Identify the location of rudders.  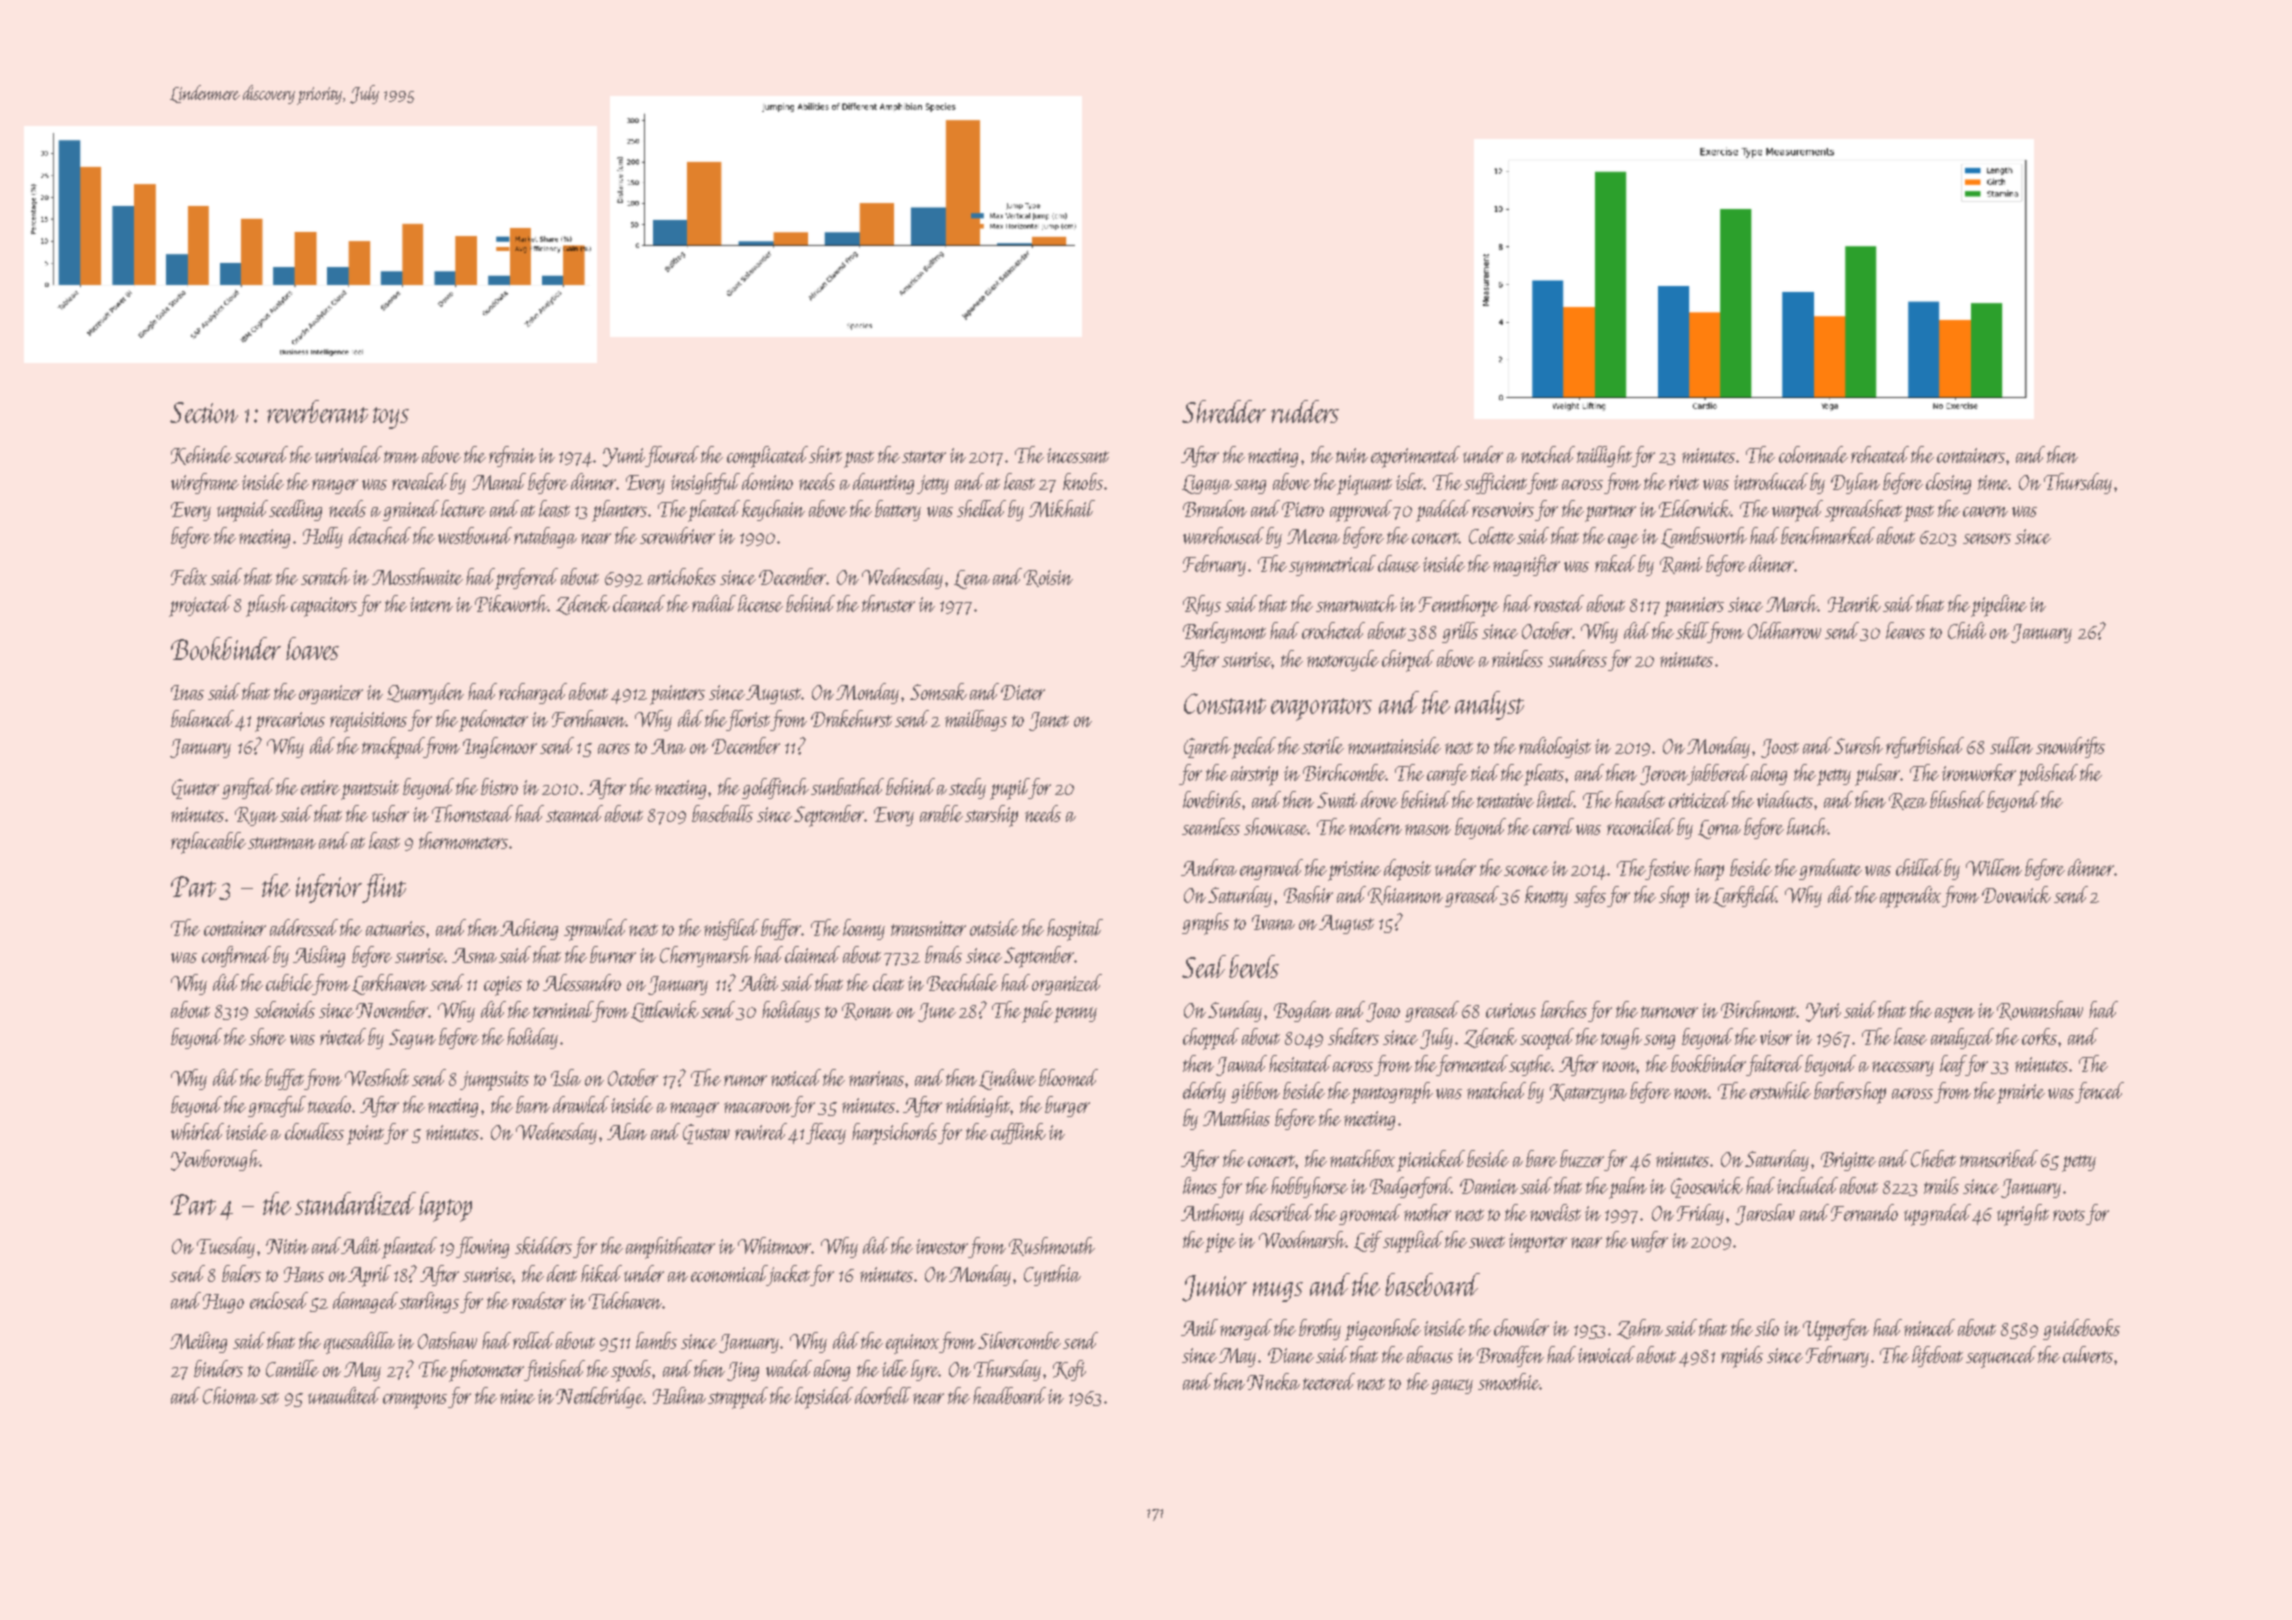
(1305, 411).
